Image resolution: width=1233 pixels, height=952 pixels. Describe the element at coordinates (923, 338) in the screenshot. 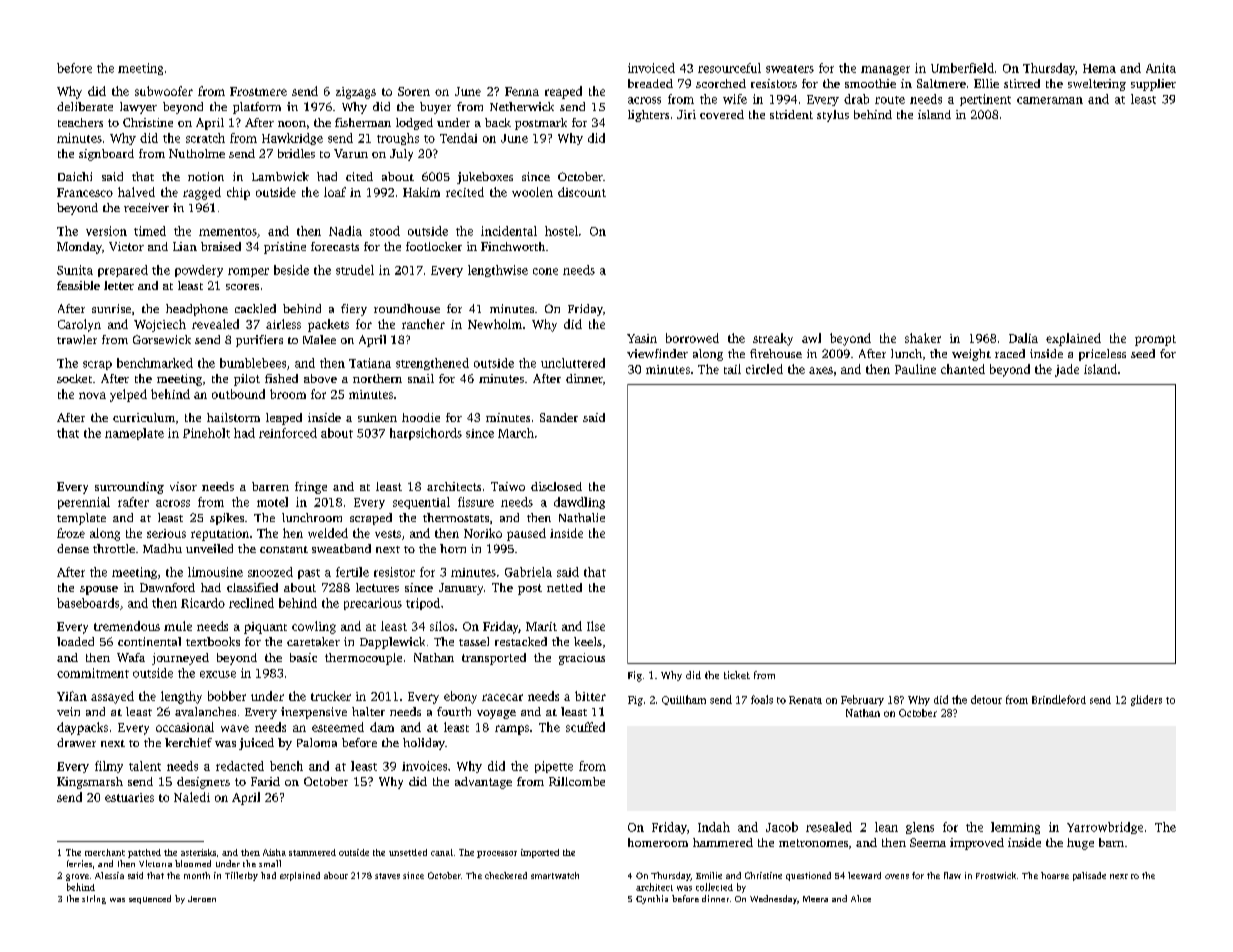

I see `shaker` at that location.
